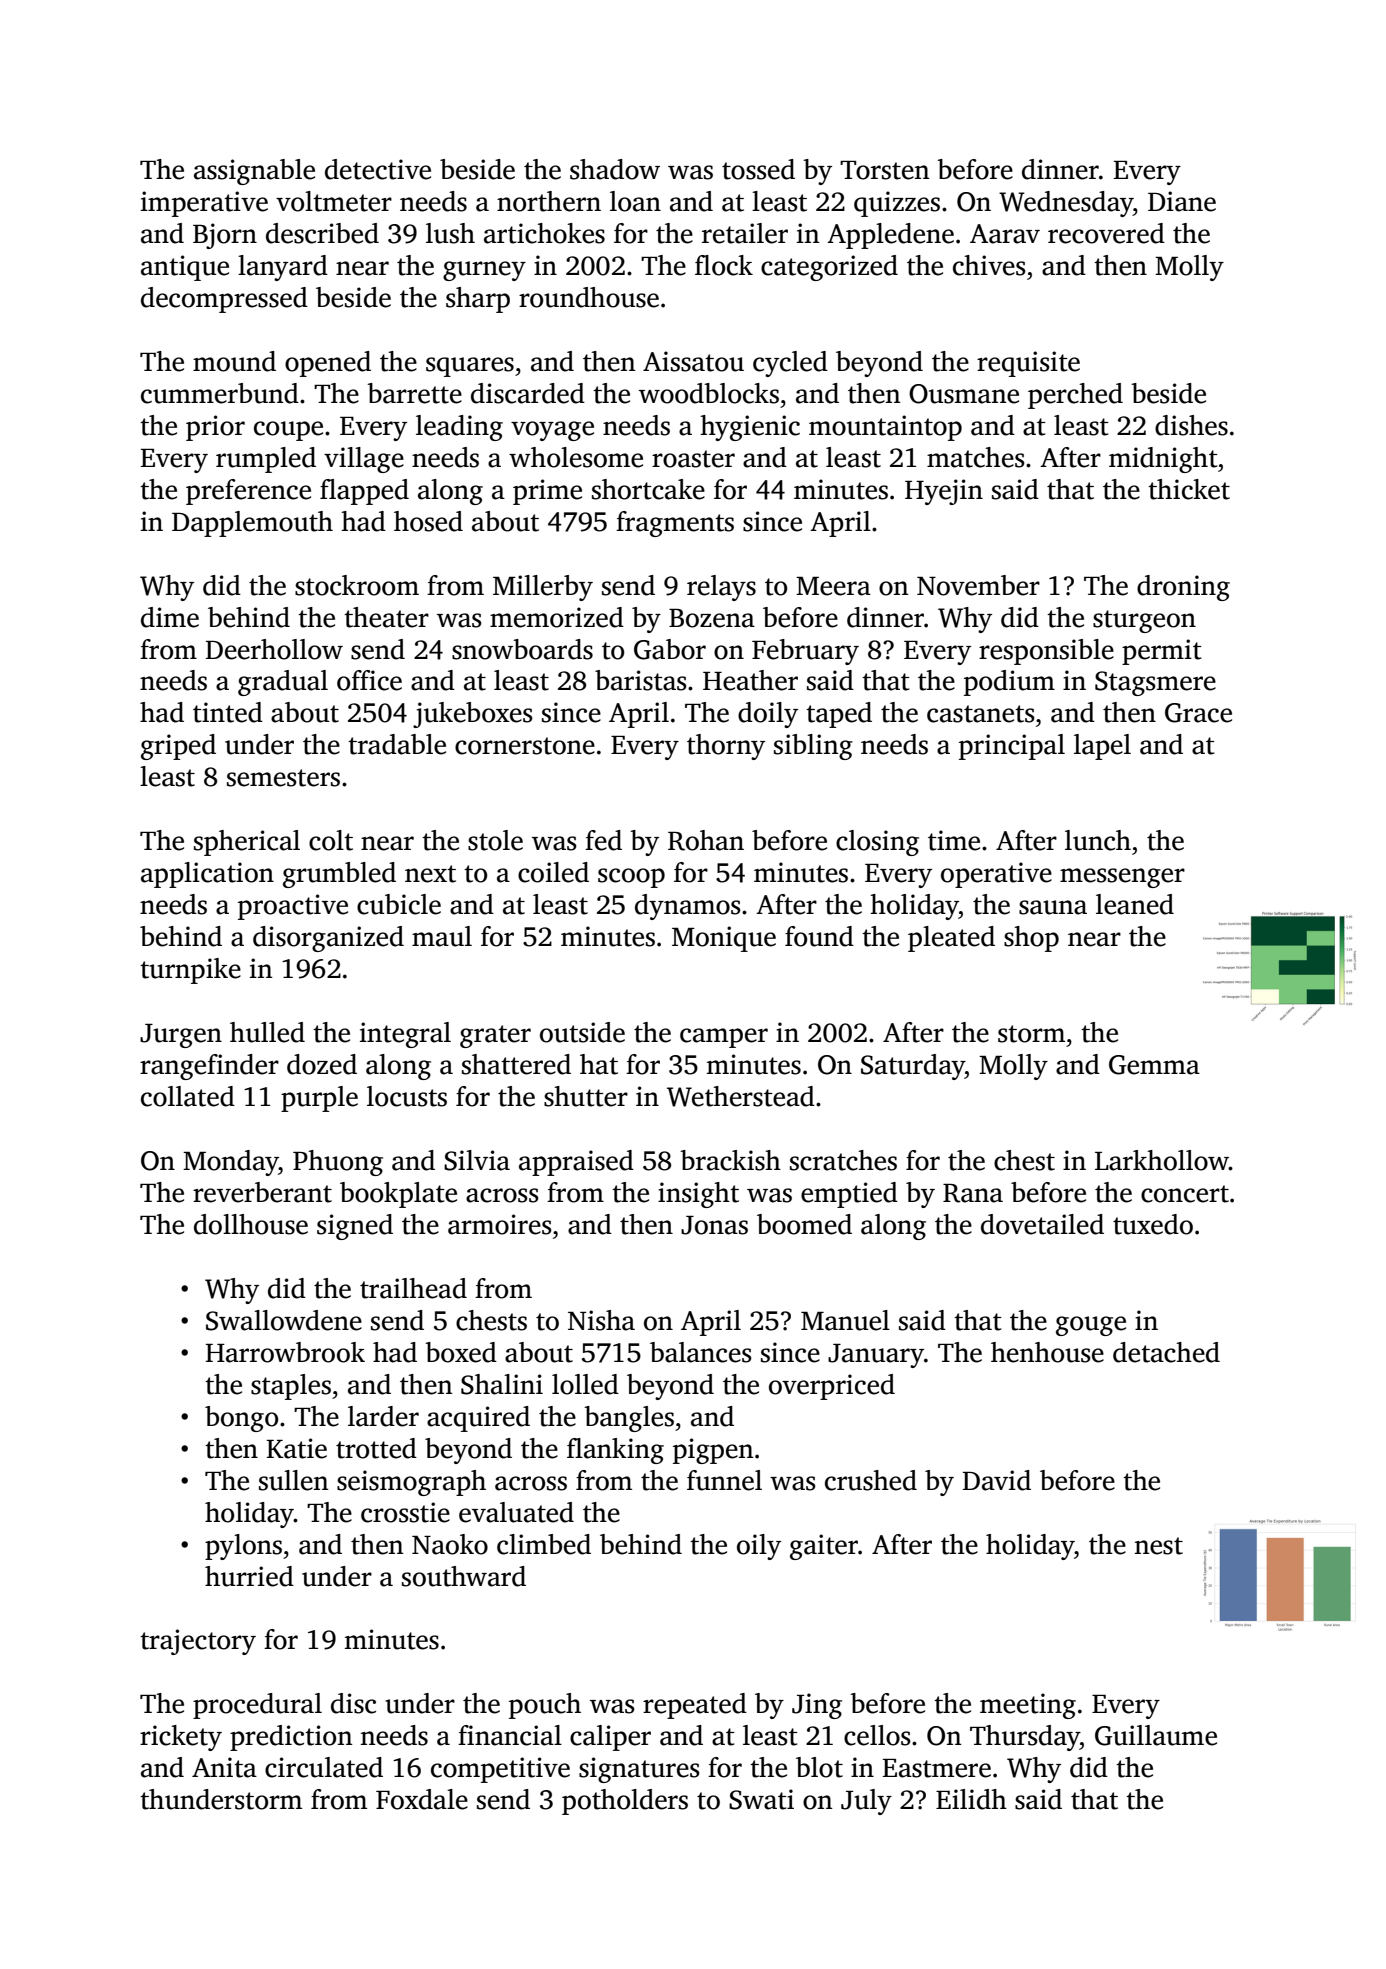 The image size is (1386, 1969). What do you see at coordinates (1182, 201) in the image?
I see `Diane` at bounding box center [1182, 201].
